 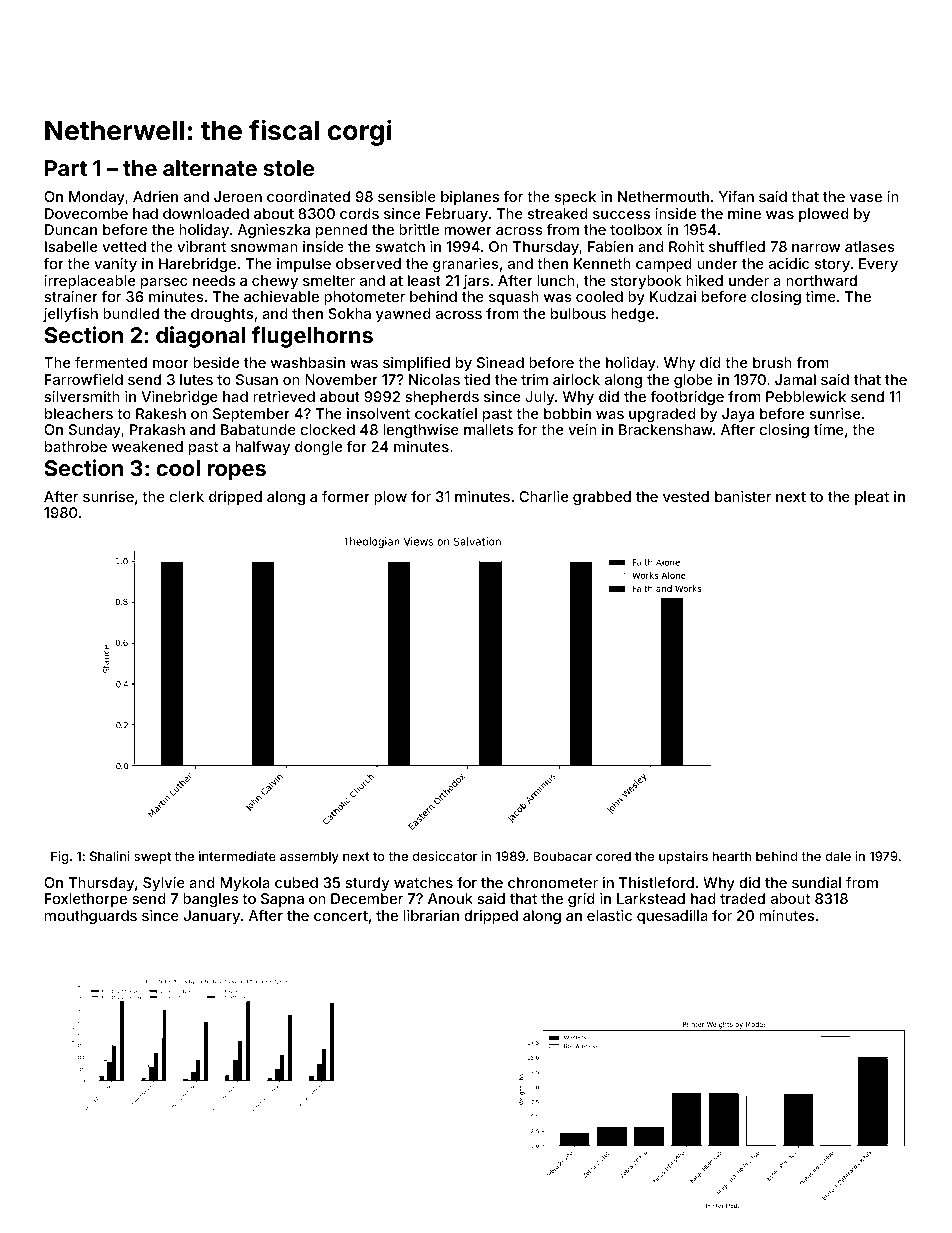 What do you see at coordinates (91, 917) in the screenshot?
I see `mouthguards` at bounding box center [91, 917].
